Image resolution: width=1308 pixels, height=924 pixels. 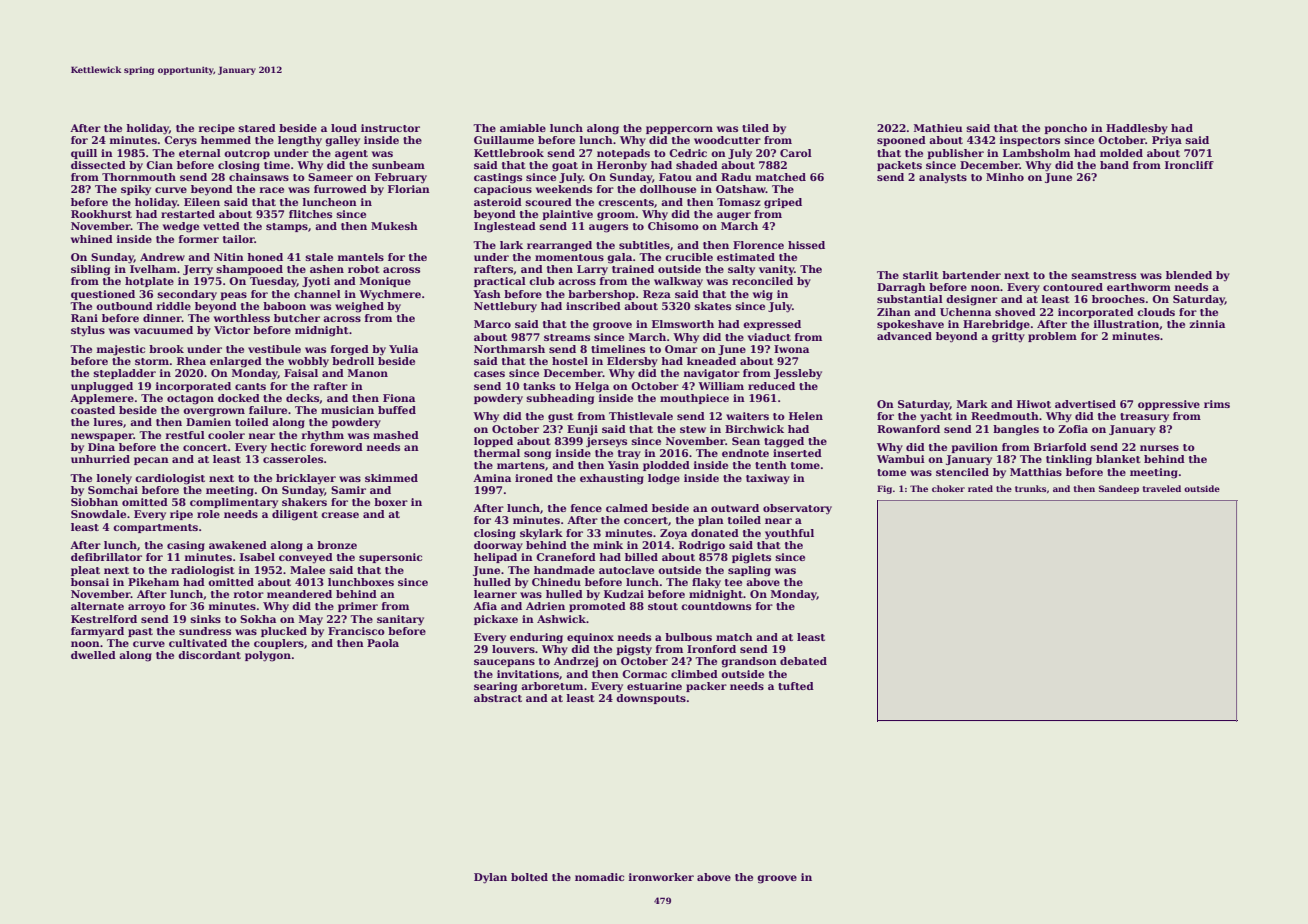 What do you see at coordinates (796, 686) in the screenshot?
I see `tufted` at bounding box center [796, 686].
